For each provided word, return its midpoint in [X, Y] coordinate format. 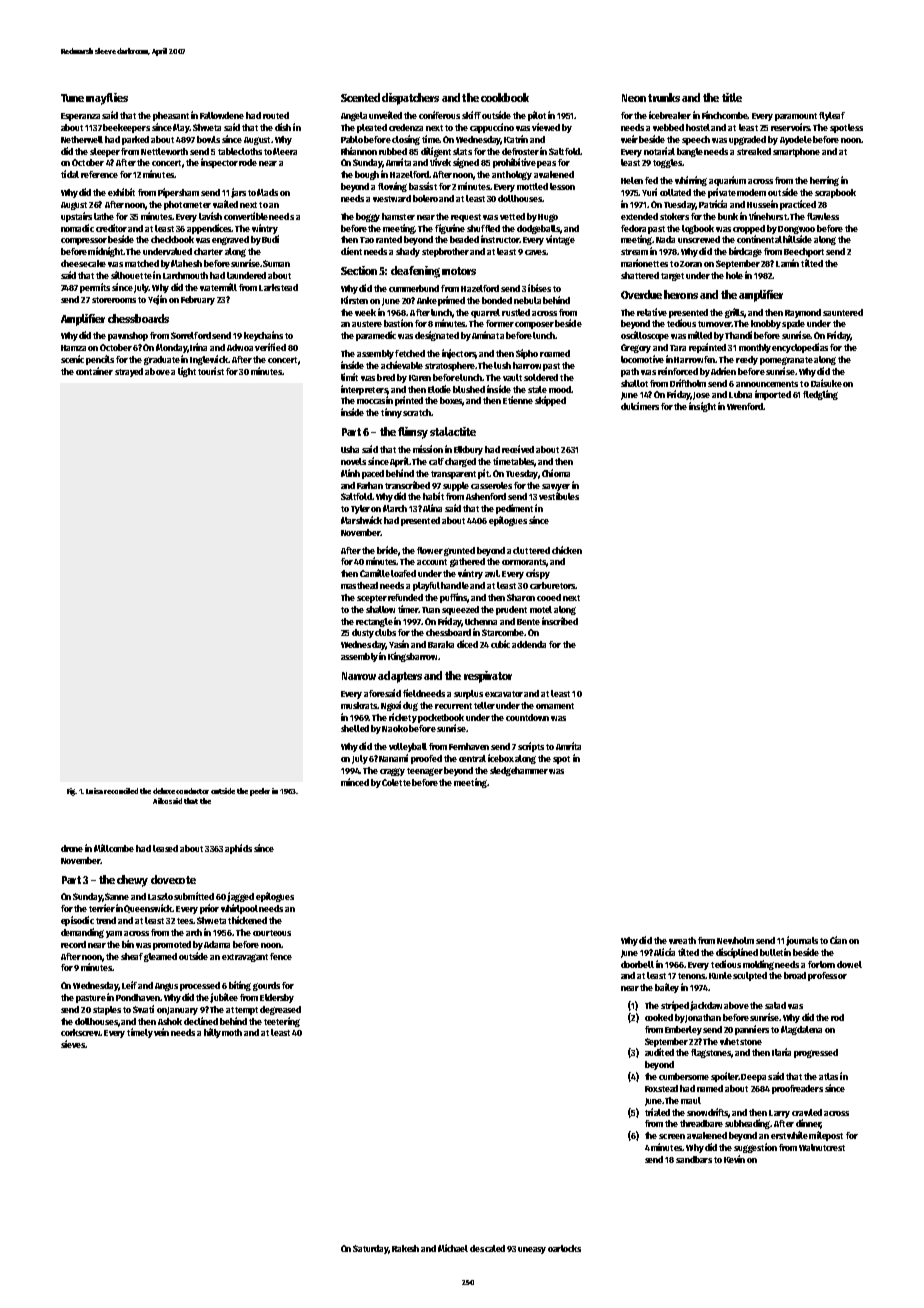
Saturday [370, 1249]
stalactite [453, 431]
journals [802, 941]
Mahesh [186, 263]
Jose [701, 396]
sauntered [843, 312]
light [187, 372]
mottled [532, 186]
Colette [396, 782]
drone [72, 848]
